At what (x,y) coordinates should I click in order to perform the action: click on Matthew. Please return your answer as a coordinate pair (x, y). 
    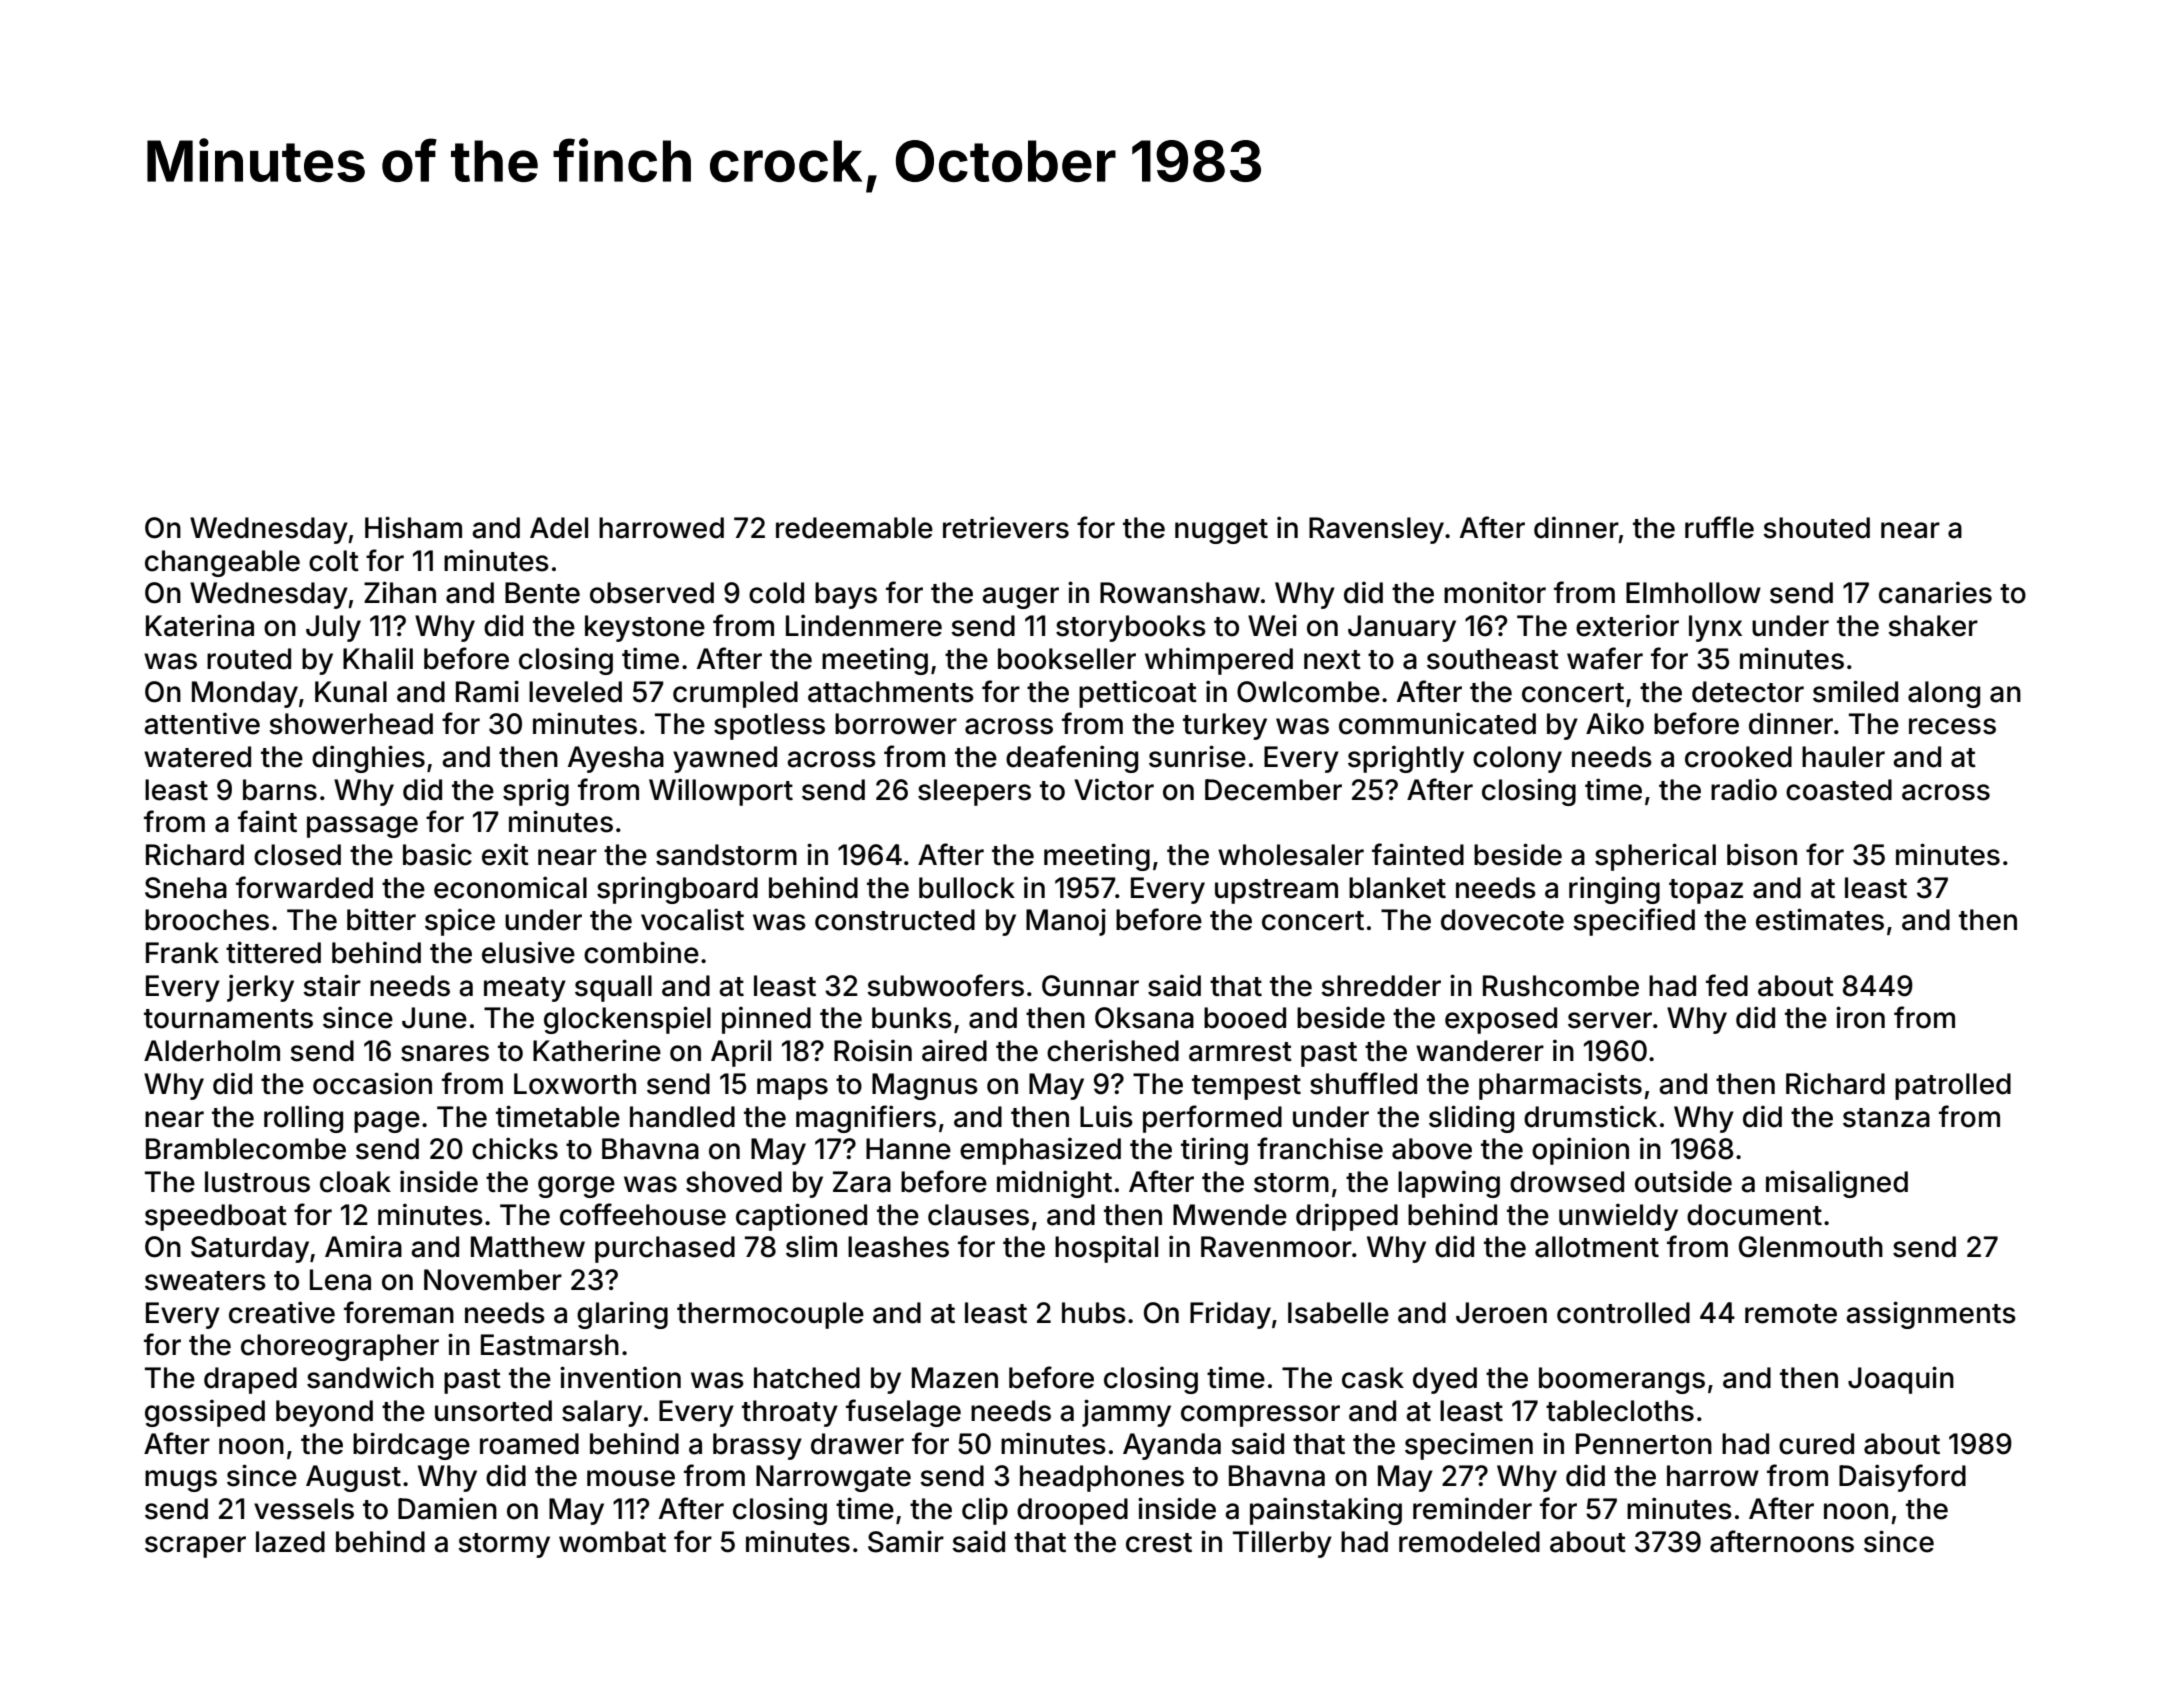
    Looking at the image, I should click on (528, 1247).
